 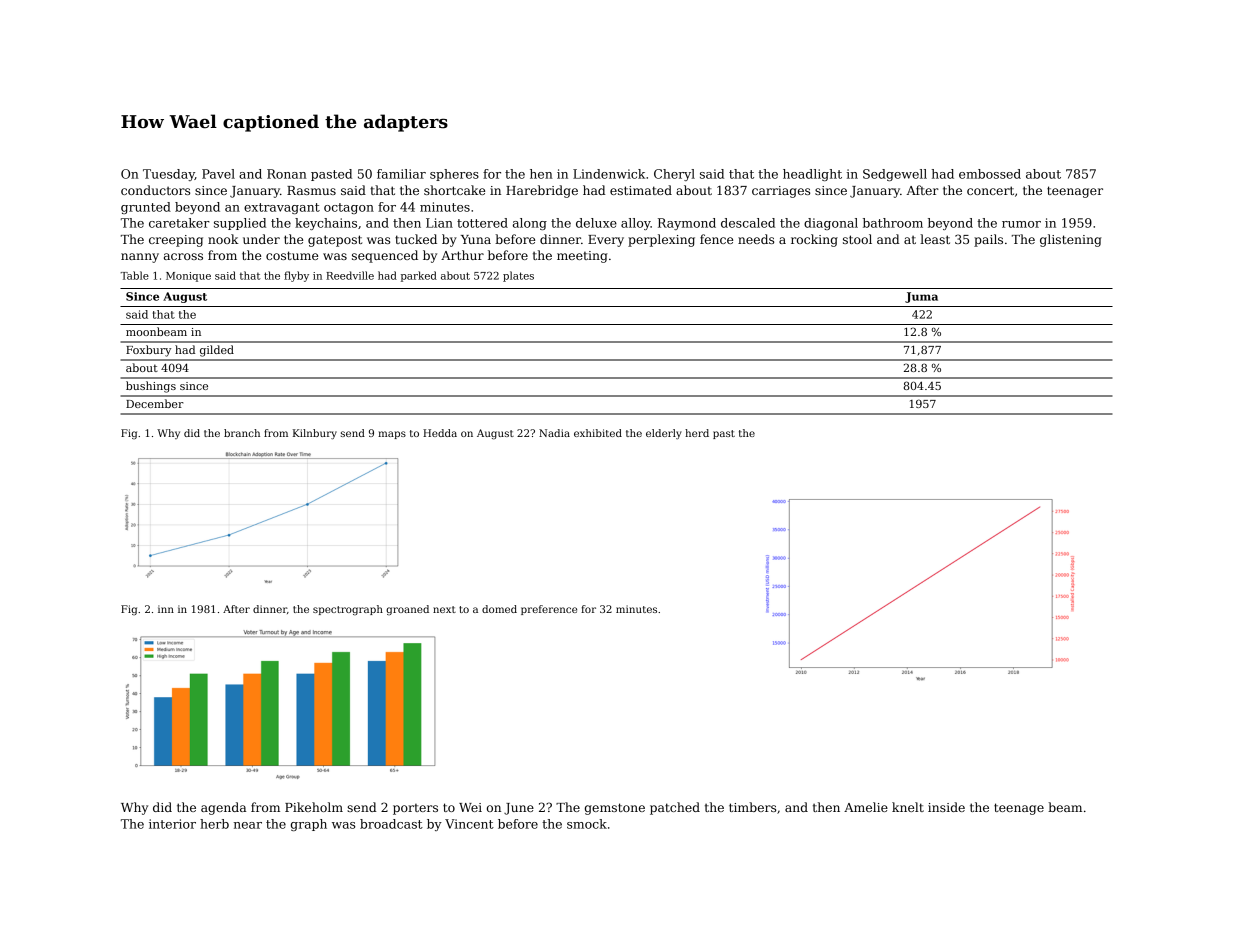 What do you see at coordinates (391, 824) in the screenshot?
I see `broadcast` at bounding box center [391, 824].
